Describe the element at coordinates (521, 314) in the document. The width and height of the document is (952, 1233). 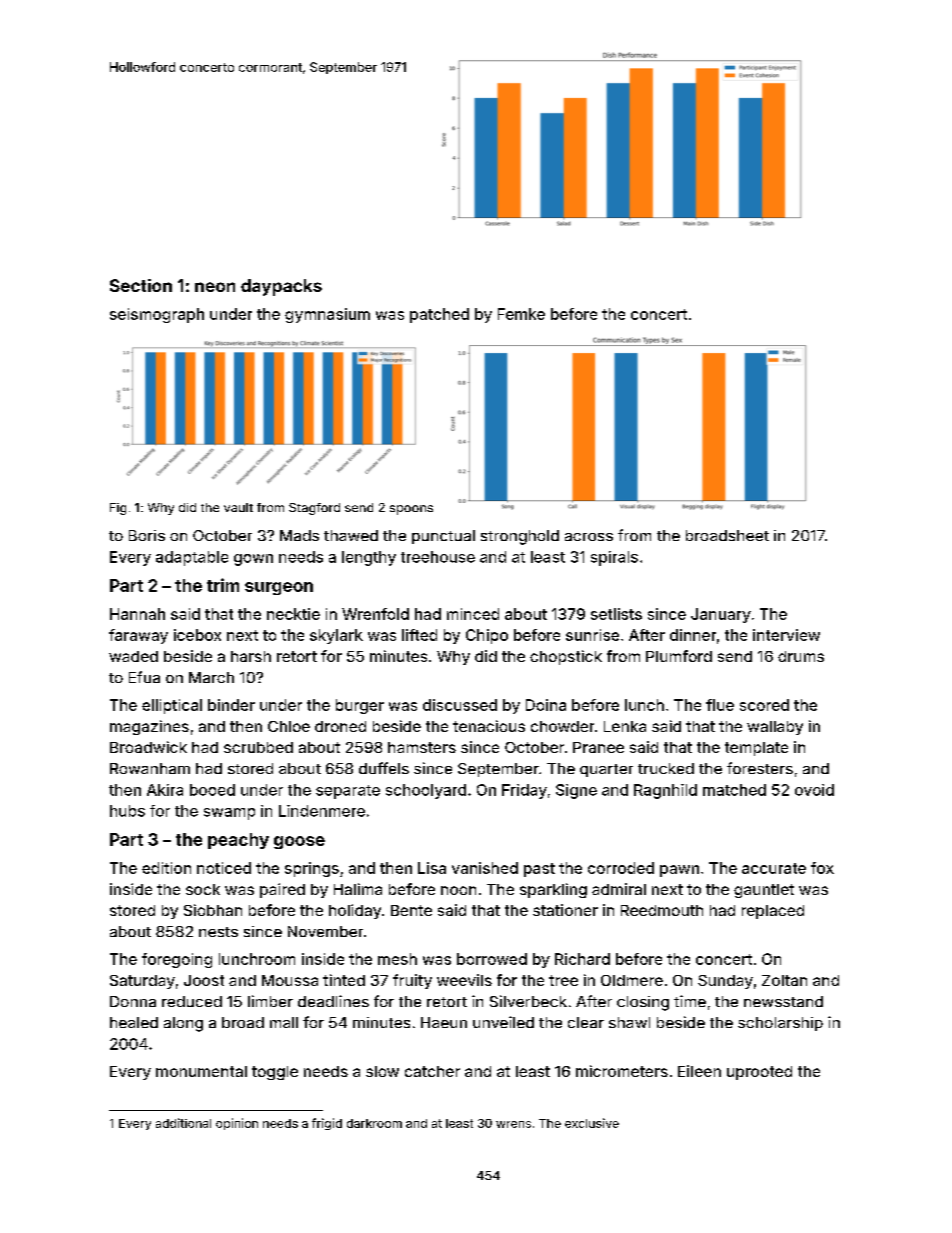
I see `Femke` at that location.
